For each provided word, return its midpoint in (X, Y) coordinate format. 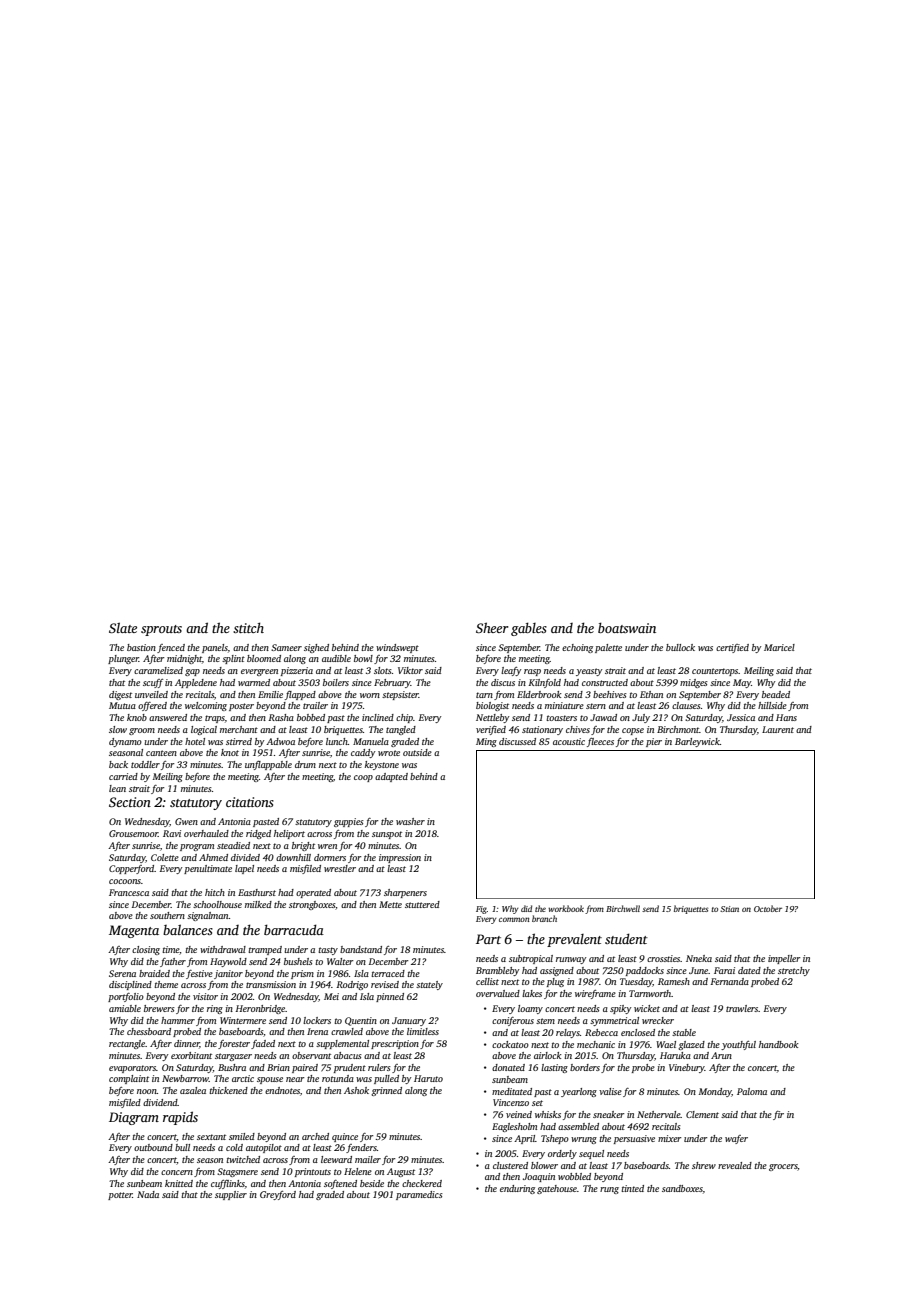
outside (417, 752)
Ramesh (674, 981)
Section (130, 802)
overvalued (498, 993)
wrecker (658, 1020)
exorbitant (191, 1055)
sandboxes (682, 1188)
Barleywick (697, 742)
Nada (148, 1194)
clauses (686, 705)
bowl (363, 658)
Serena (122, 973)
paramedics (419, 1195)
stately (429, 985)
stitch (248, 627)
